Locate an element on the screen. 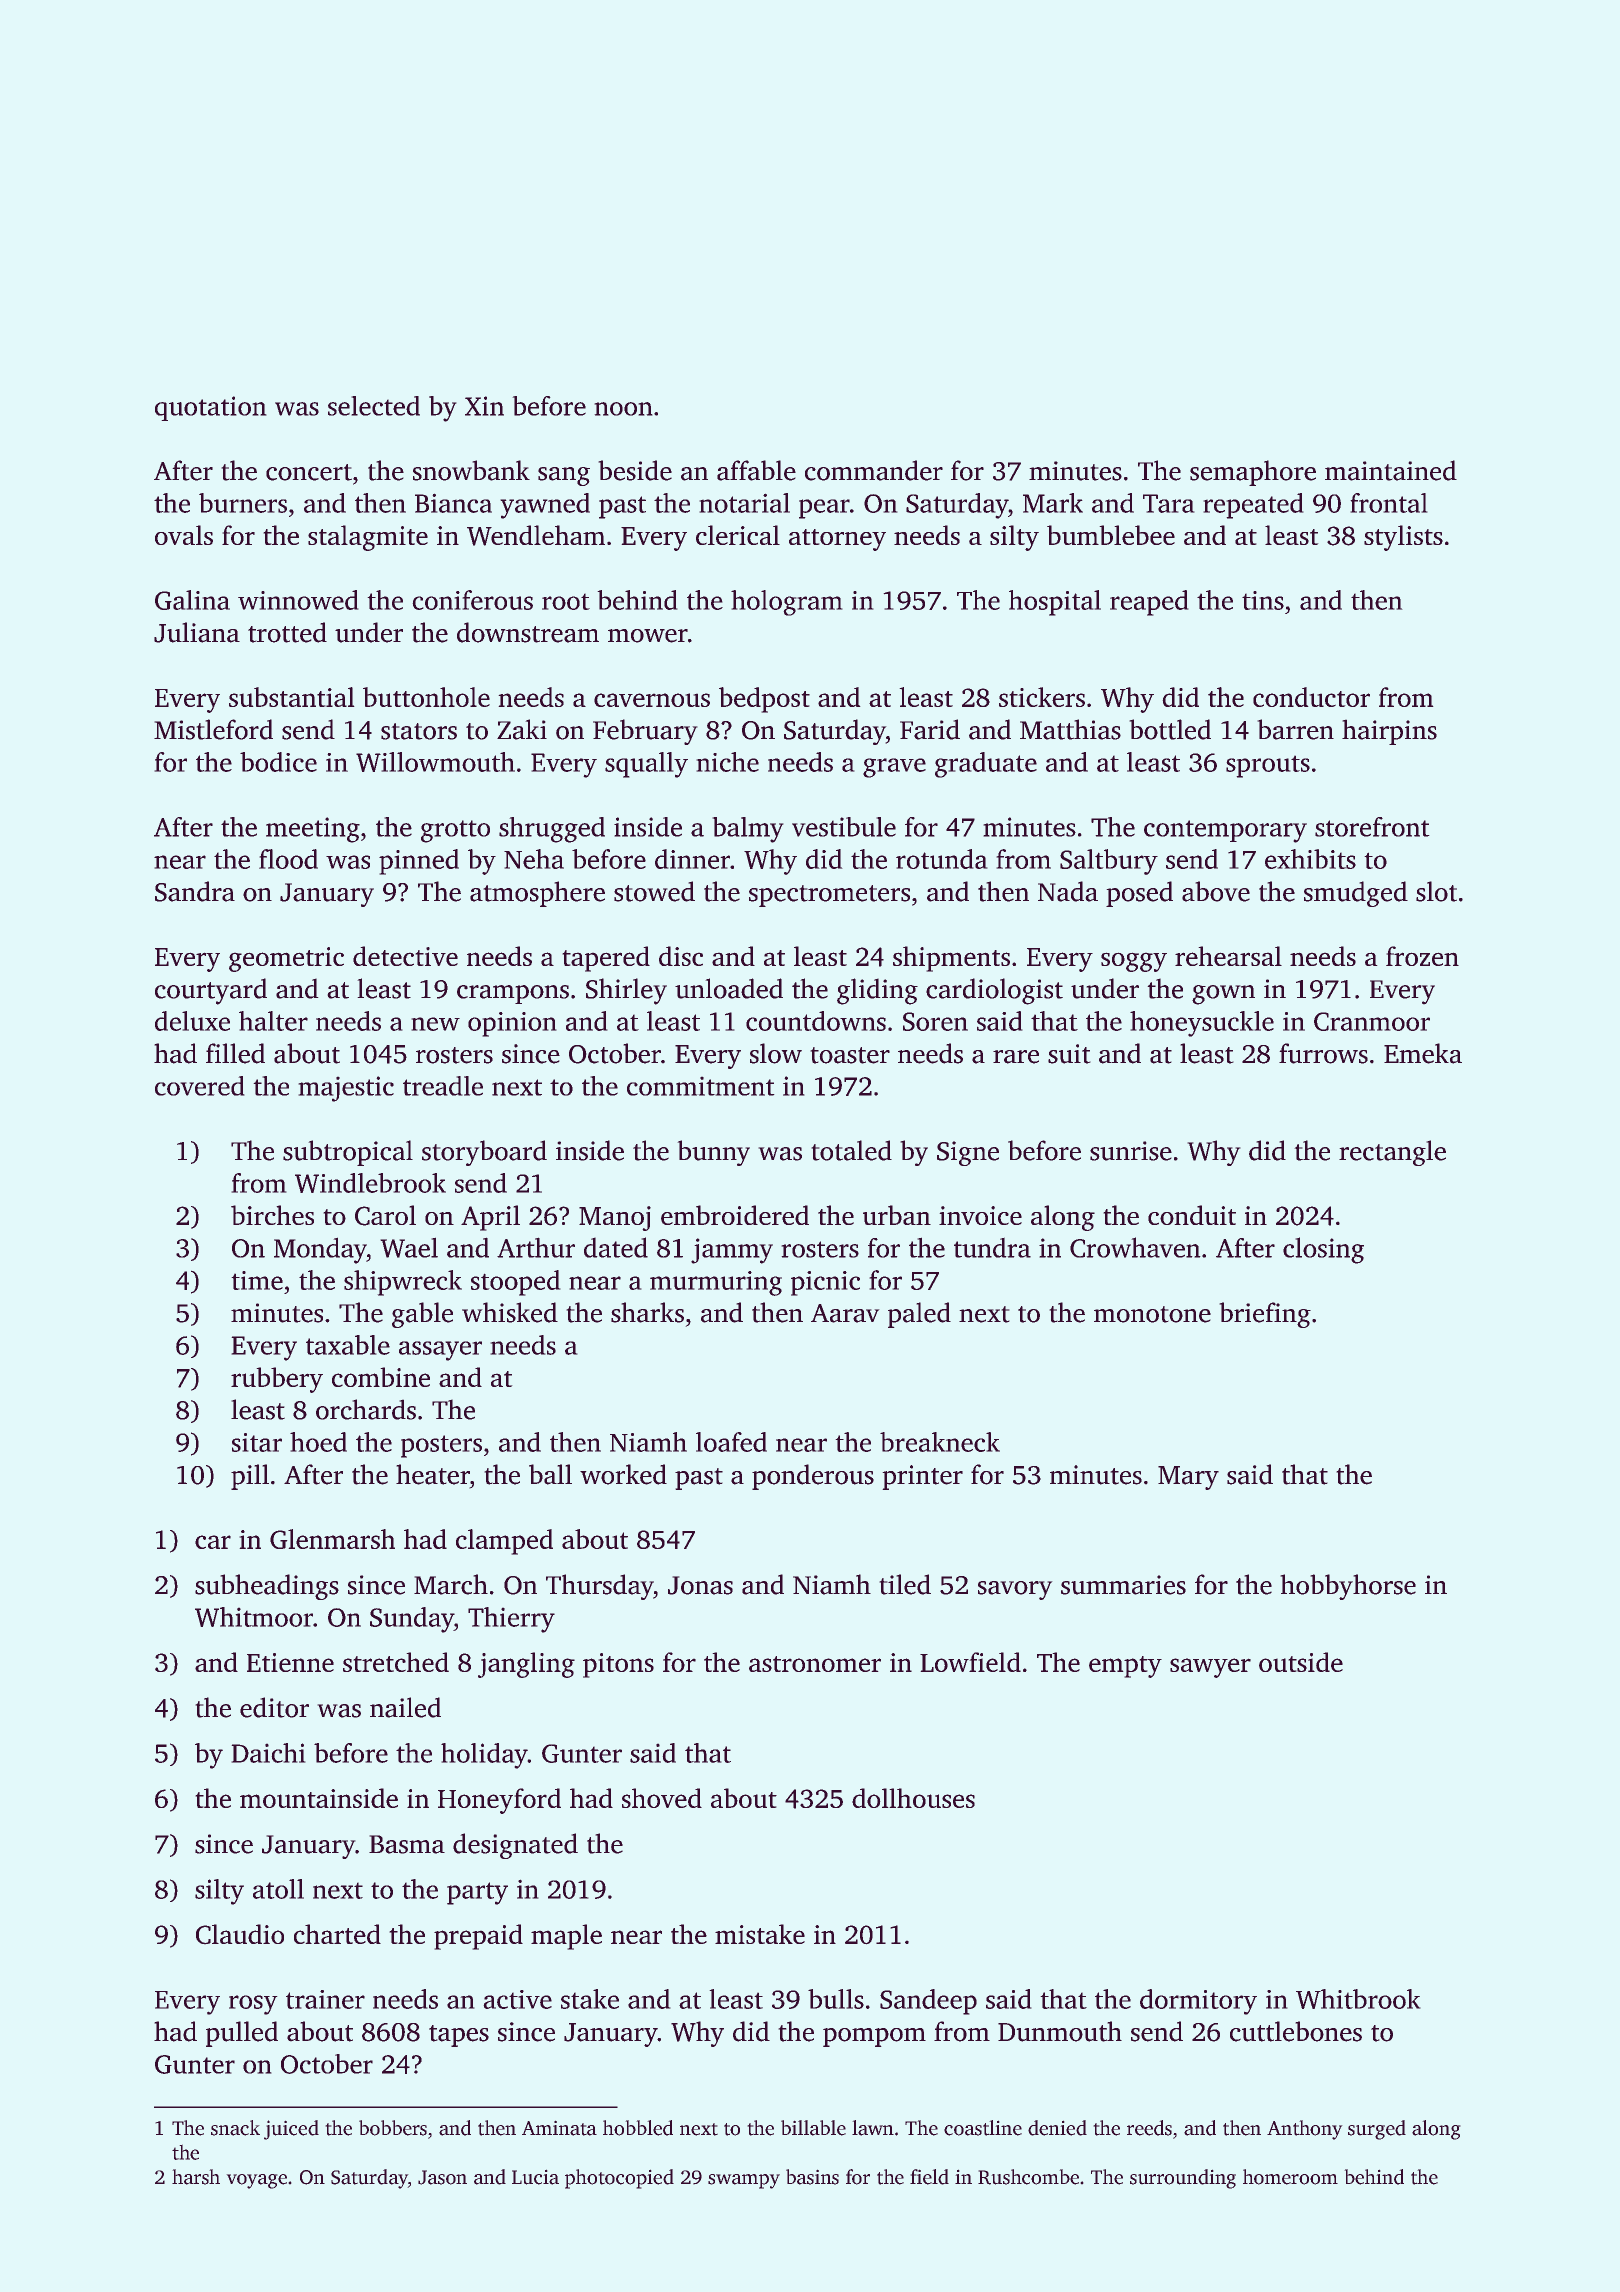 The width and height of the screenshot is (1620, 2292). summaries is located at coordinates (1123, 1585).
